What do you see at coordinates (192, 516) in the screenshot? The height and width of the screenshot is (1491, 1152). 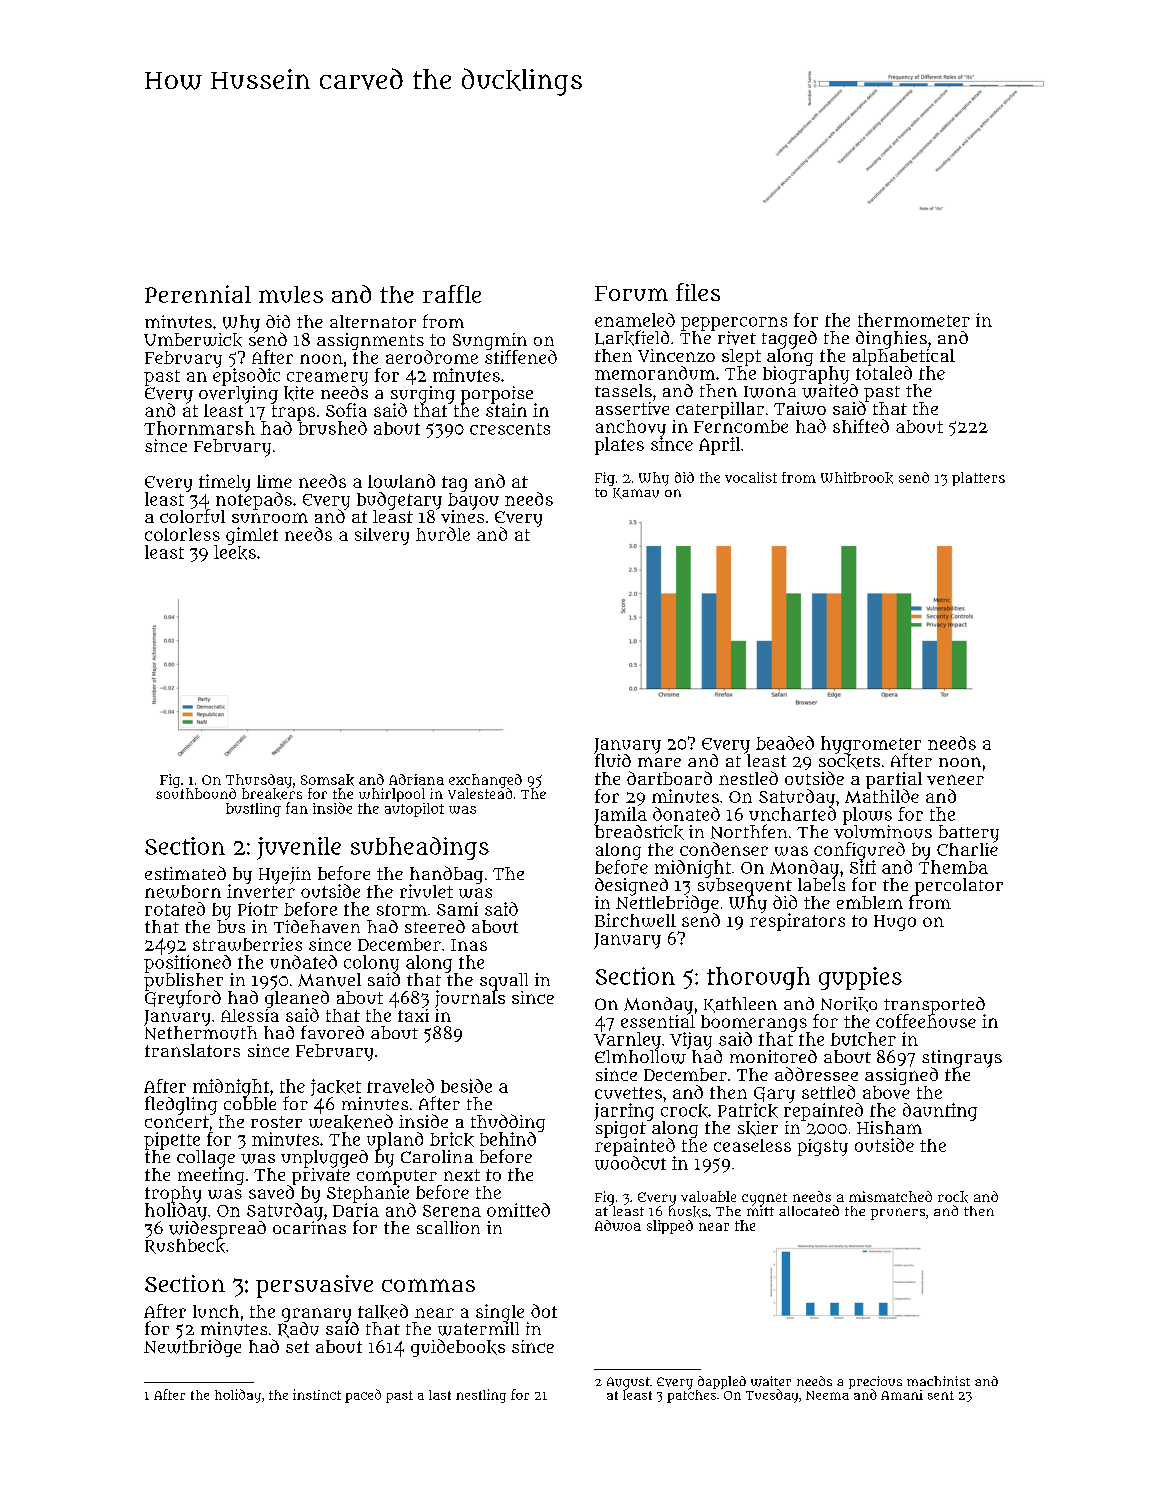 I see `colorful` at bounding box center [192, 516].
